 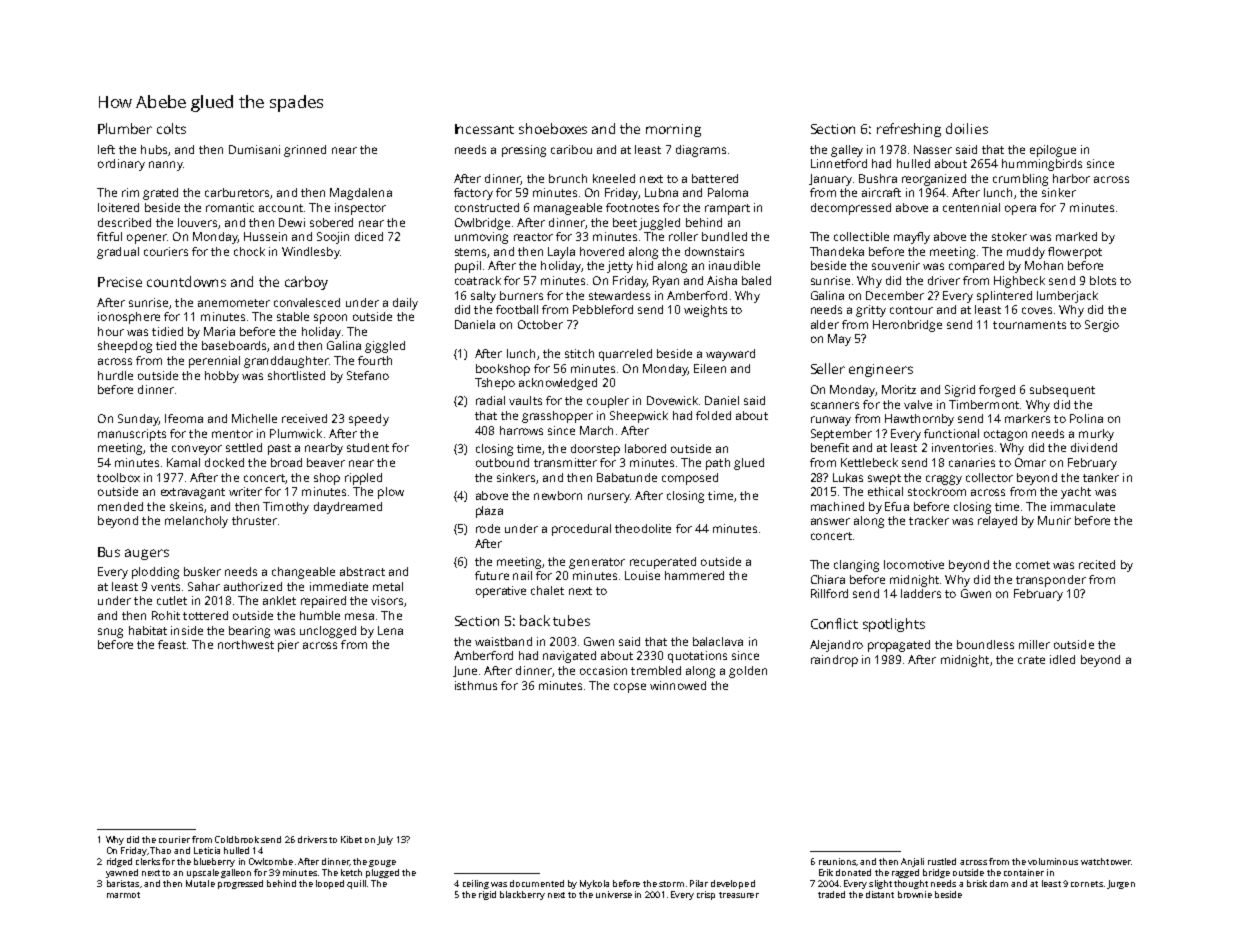 What do you see at coordinates (172, 644) in the screenshot?
I see `feast` at bounding box center [172, 644].
